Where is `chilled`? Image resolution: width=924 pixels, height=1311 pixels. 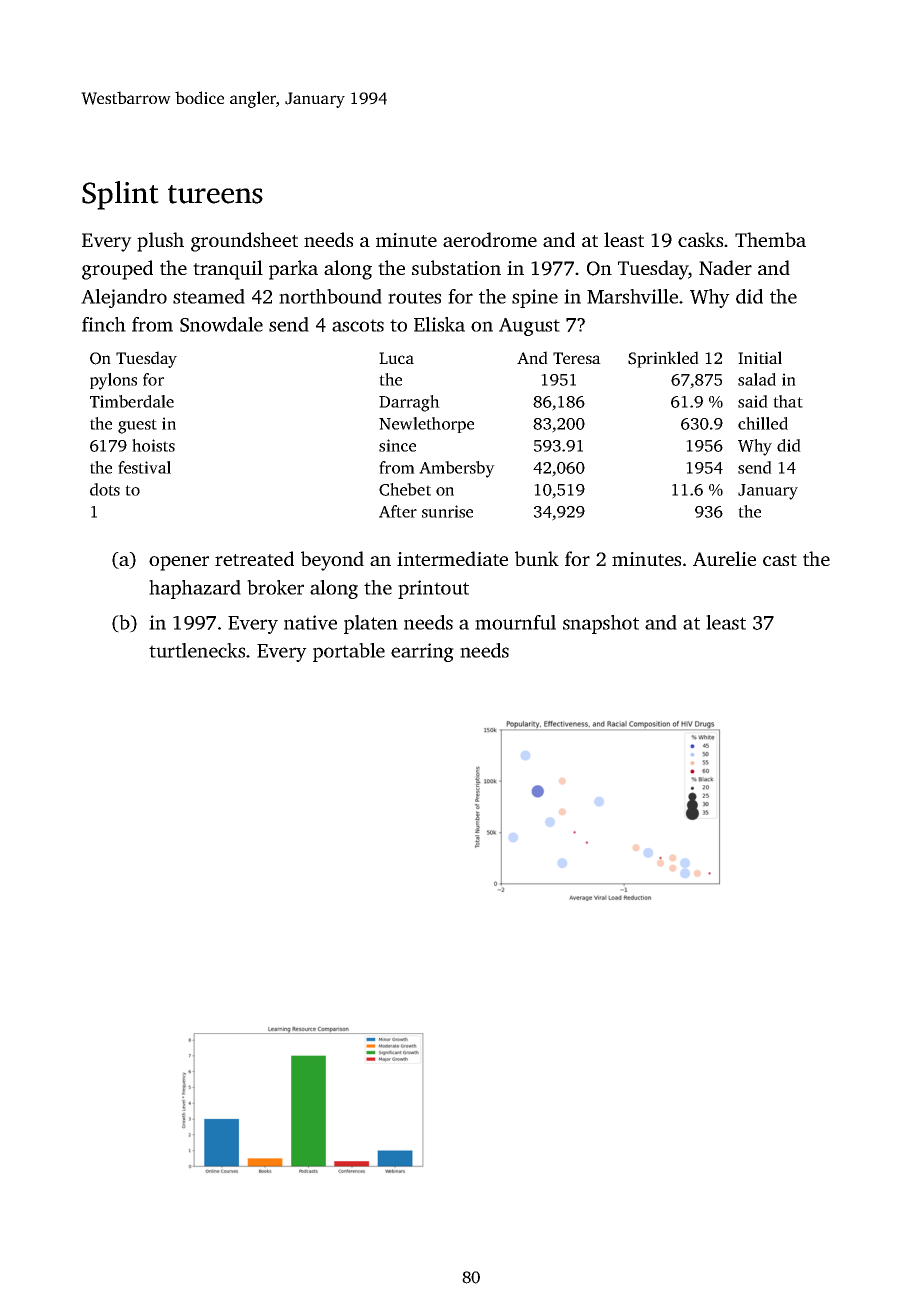 chilled is located at coordinates (763, 423).
